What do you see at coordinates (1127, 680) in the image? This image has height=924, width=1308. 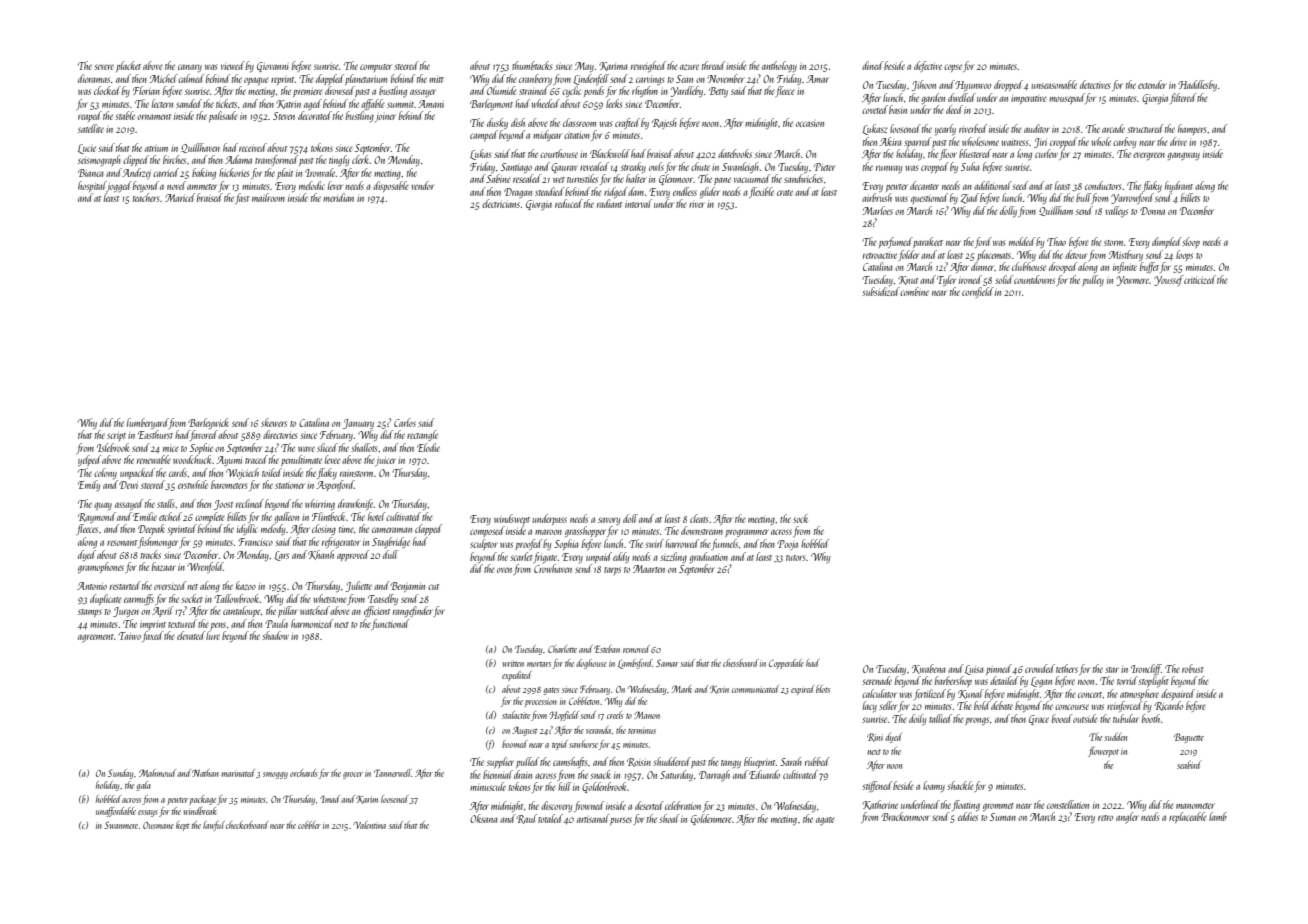 I see `torrid` at bounding box center [1127, 680].
